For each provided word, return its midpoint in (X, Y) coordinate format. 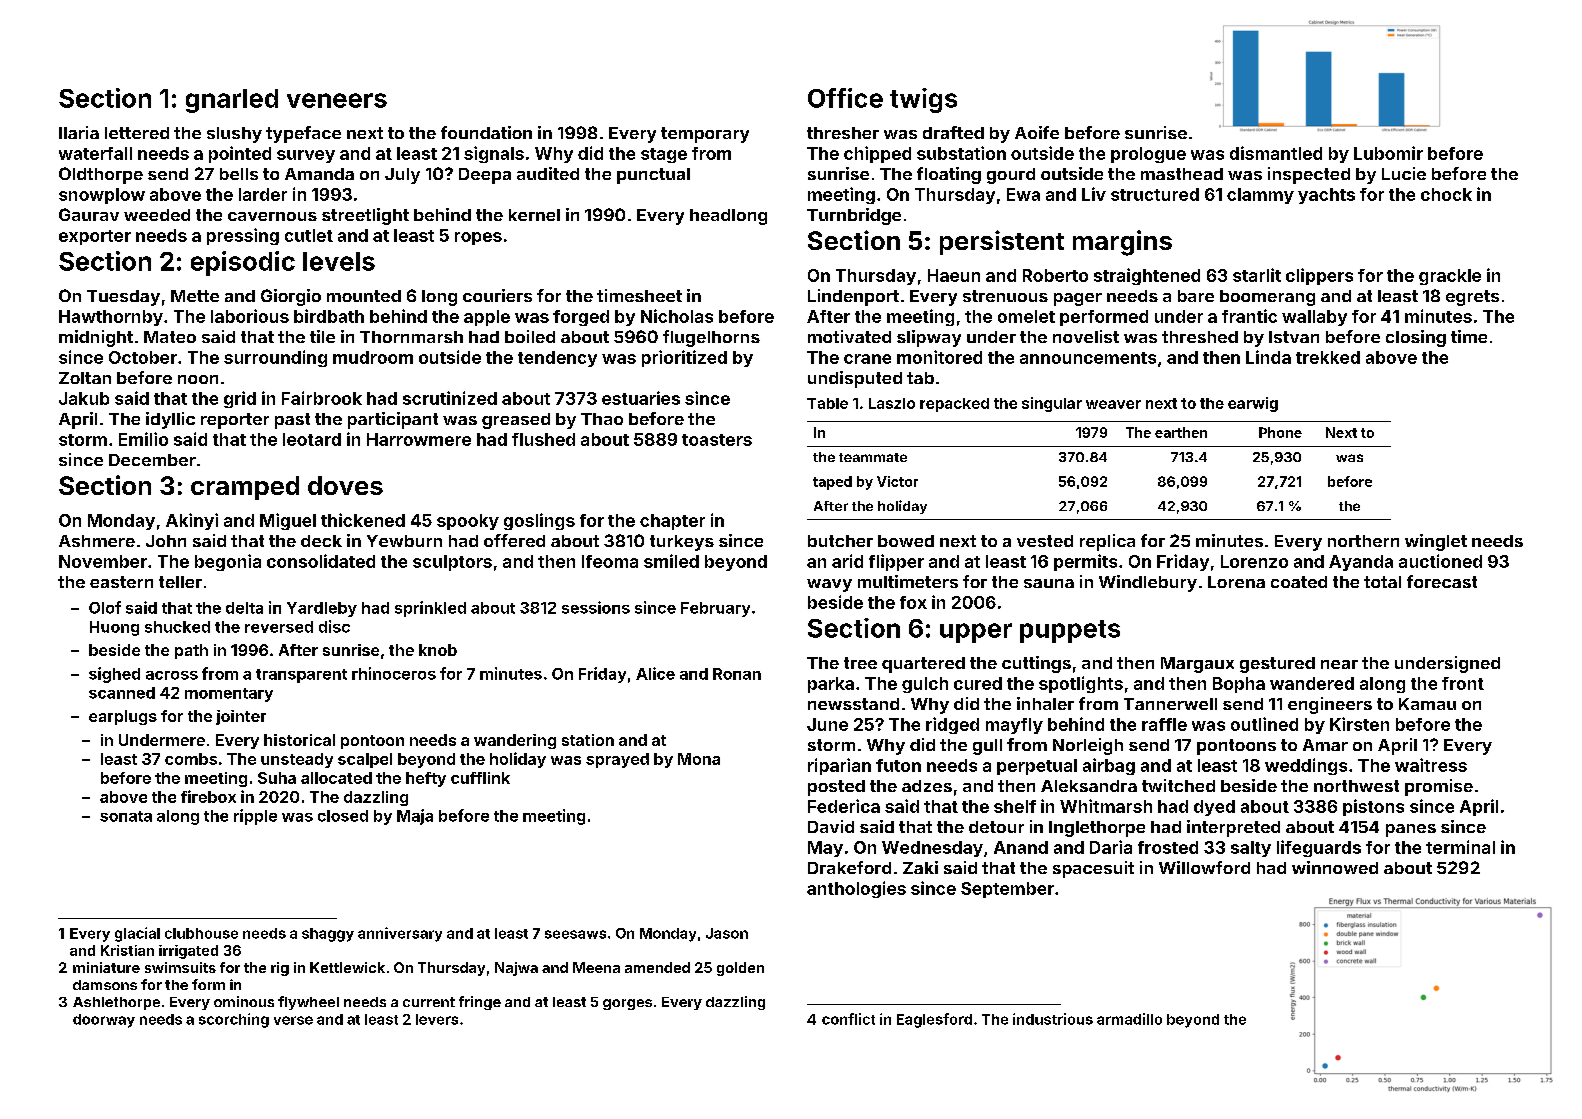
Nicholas (677, 316)
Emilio (143, 439)
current (429, 1002)
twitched (1178, 785)
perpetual (1037, 767)
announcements (1088, 358)
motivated (849, 336)
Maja (415, 817)
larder (263, 194)
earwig (1253, 404)
